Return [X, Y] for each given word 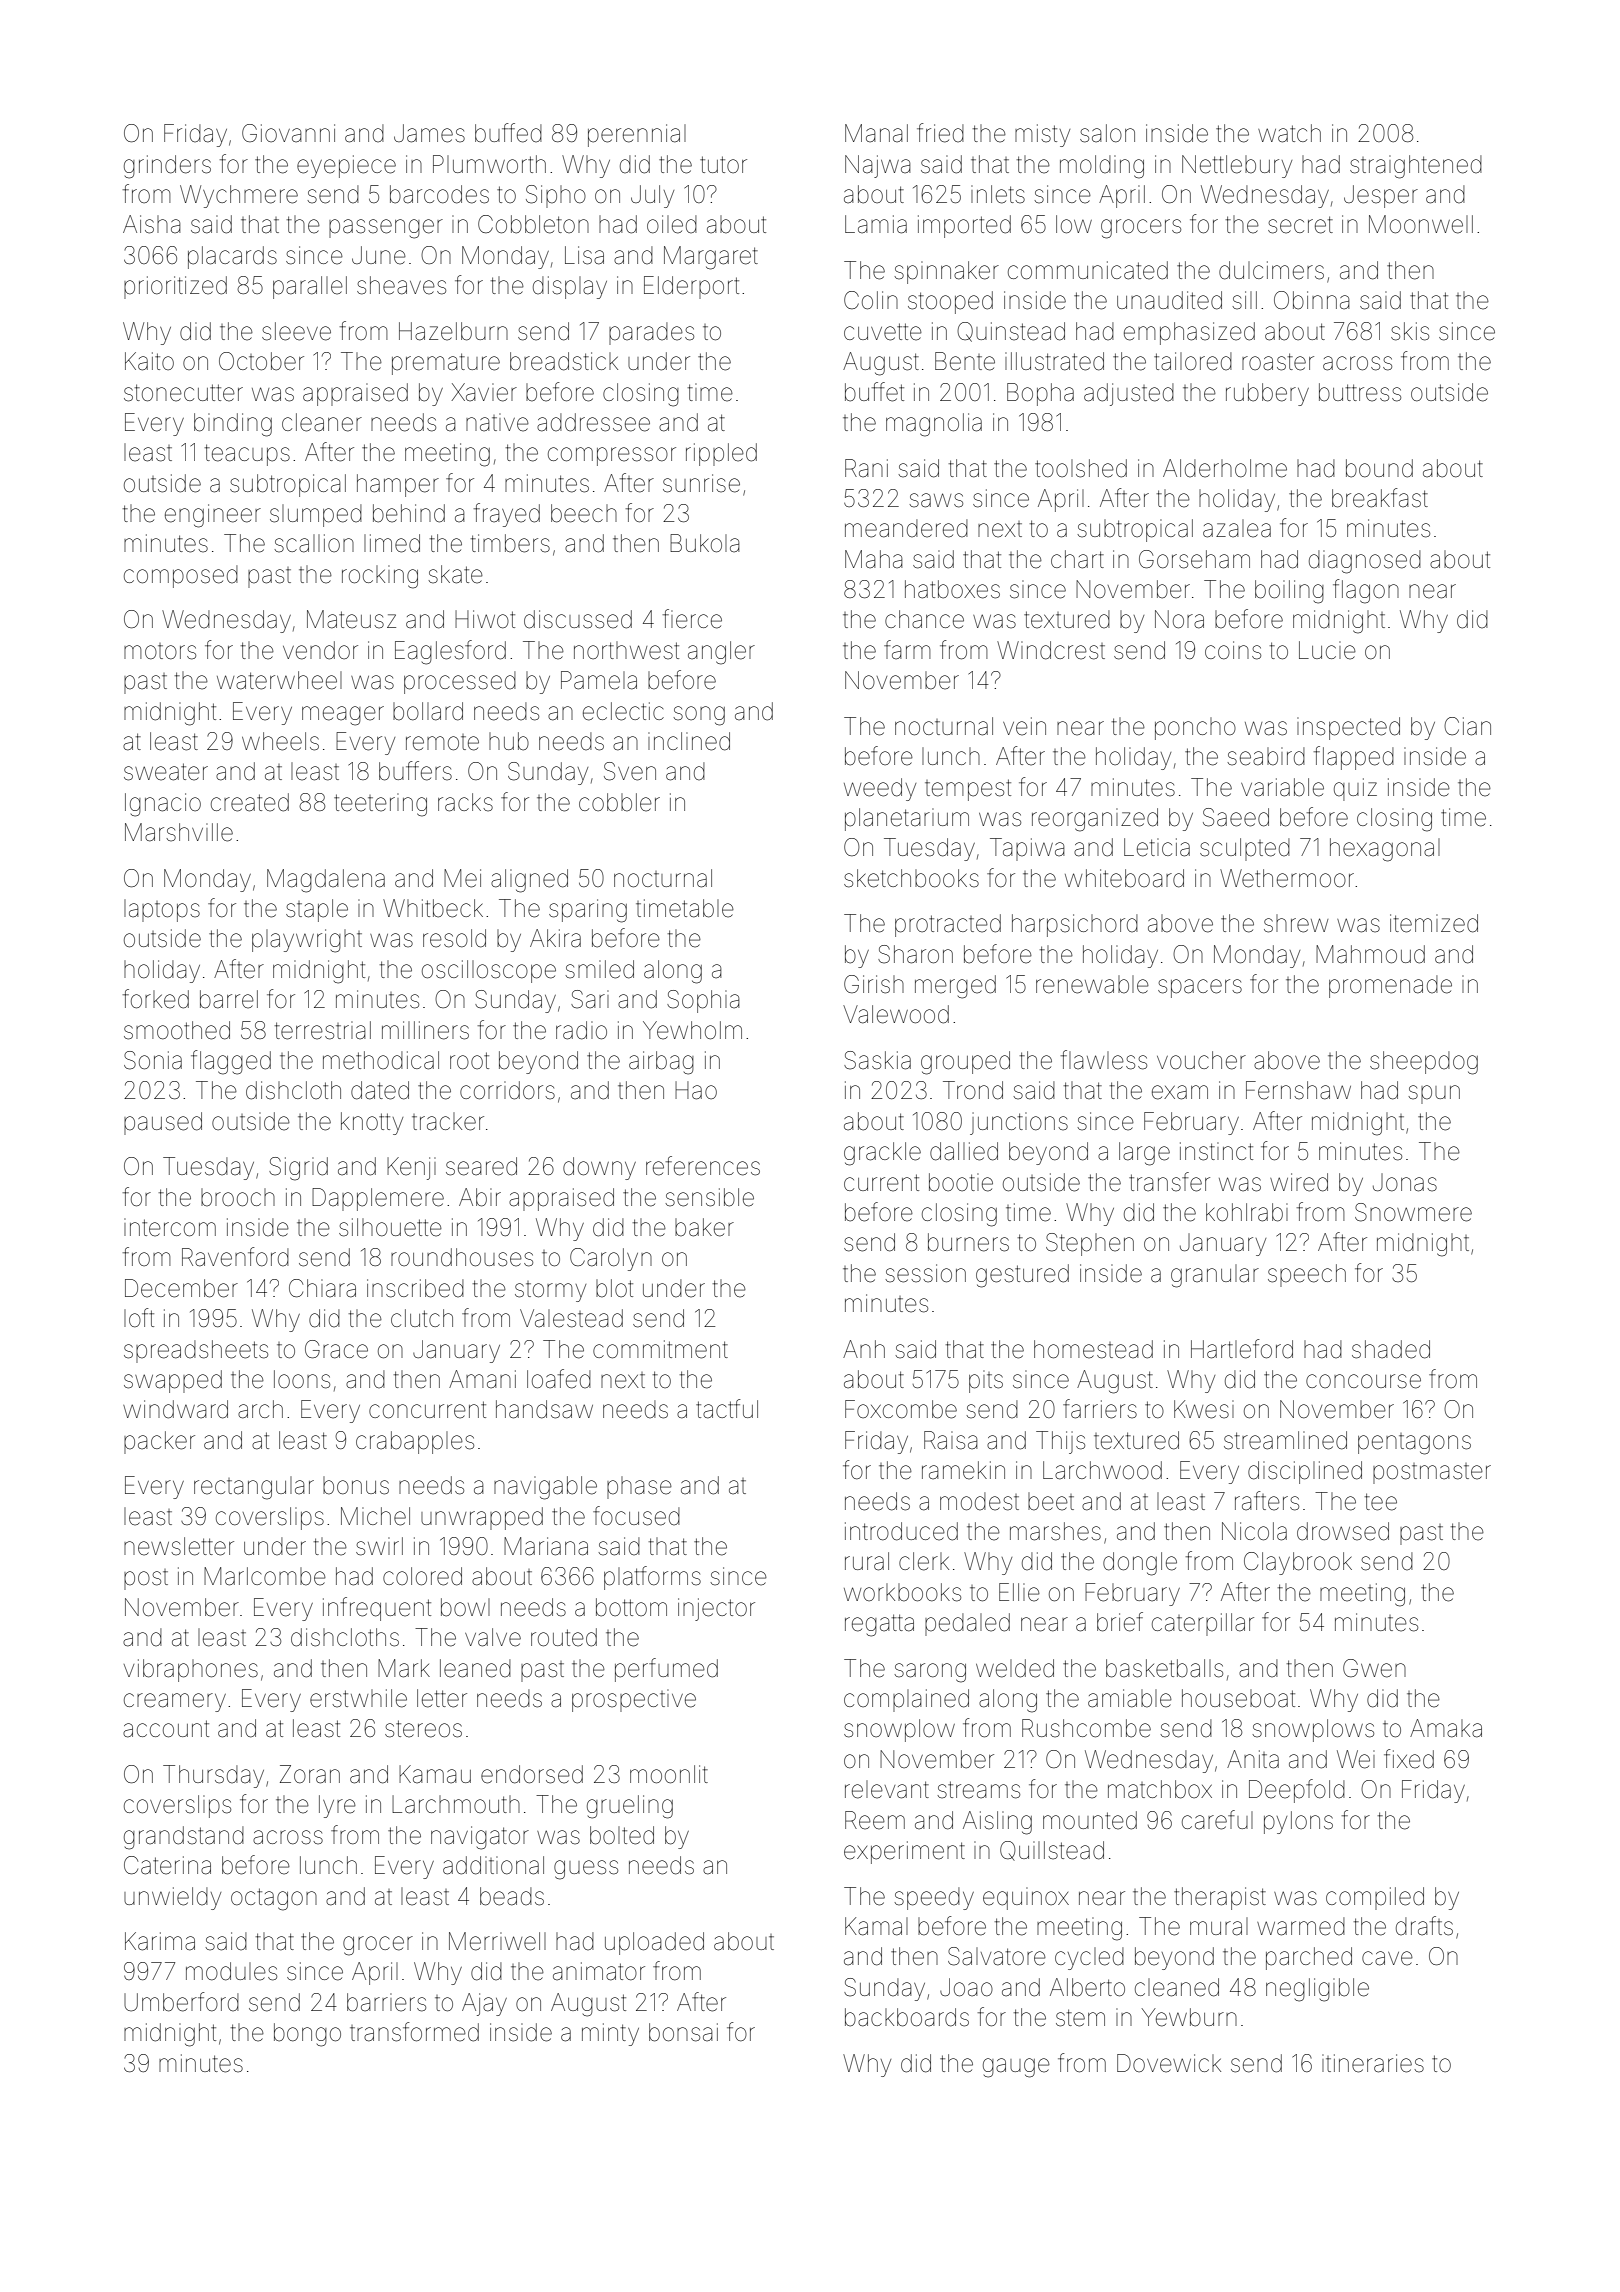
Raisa [951, 1440]
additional [493, 1865]
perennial [637, 135]
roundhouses [462, 1257]
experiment [904, 1852]
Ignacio [163, 805]
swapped [173, 1381]
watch [1289, 133]
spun [1434, 1094]
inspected [1348, 728]
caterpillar [1203, 1624]
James [429, 133]
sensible [709, 1197]
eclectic [623, 711]
